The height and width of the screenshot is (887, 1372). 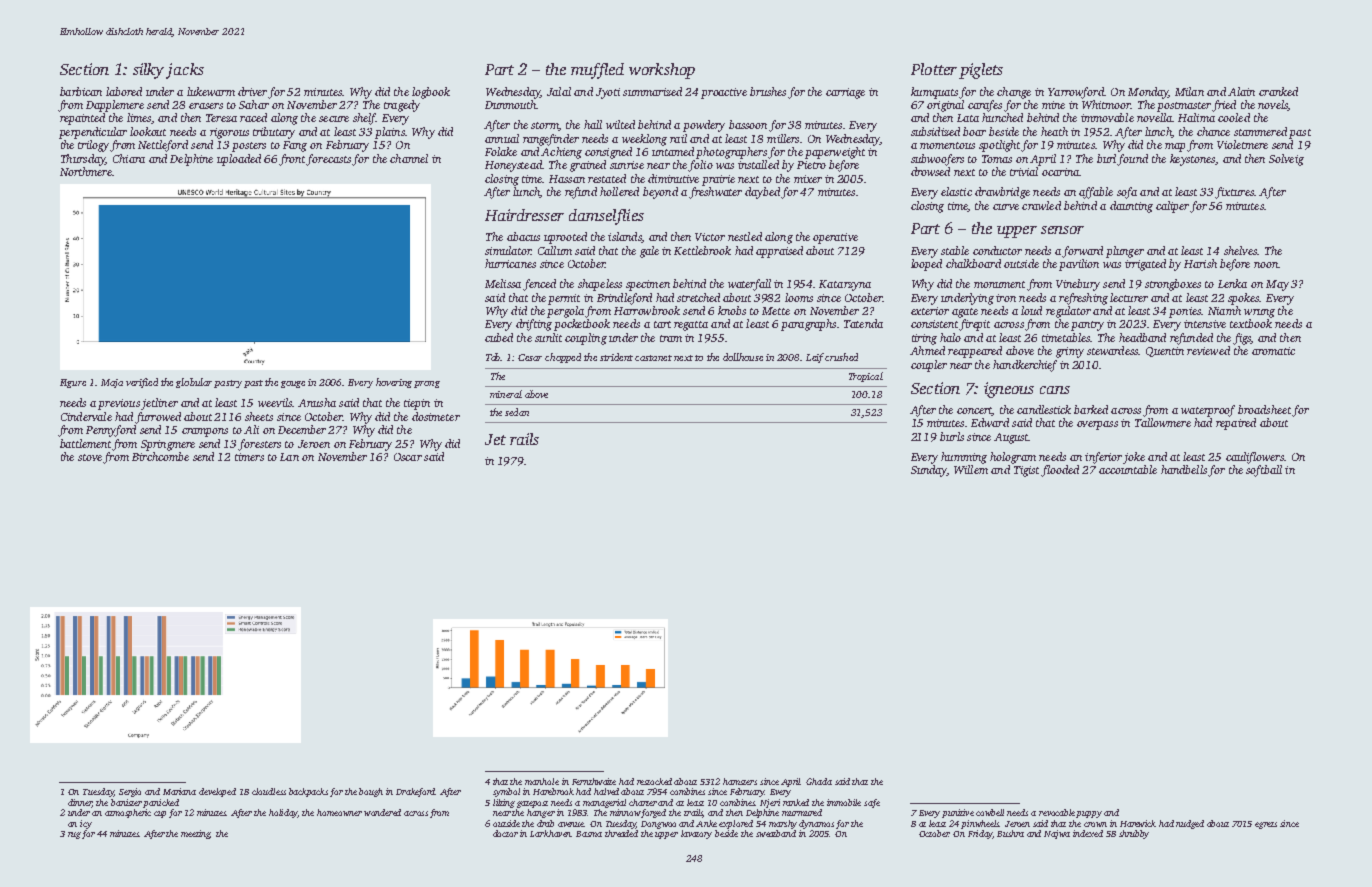 I want to click on Larkhaven, so click(x=551, y=833).
